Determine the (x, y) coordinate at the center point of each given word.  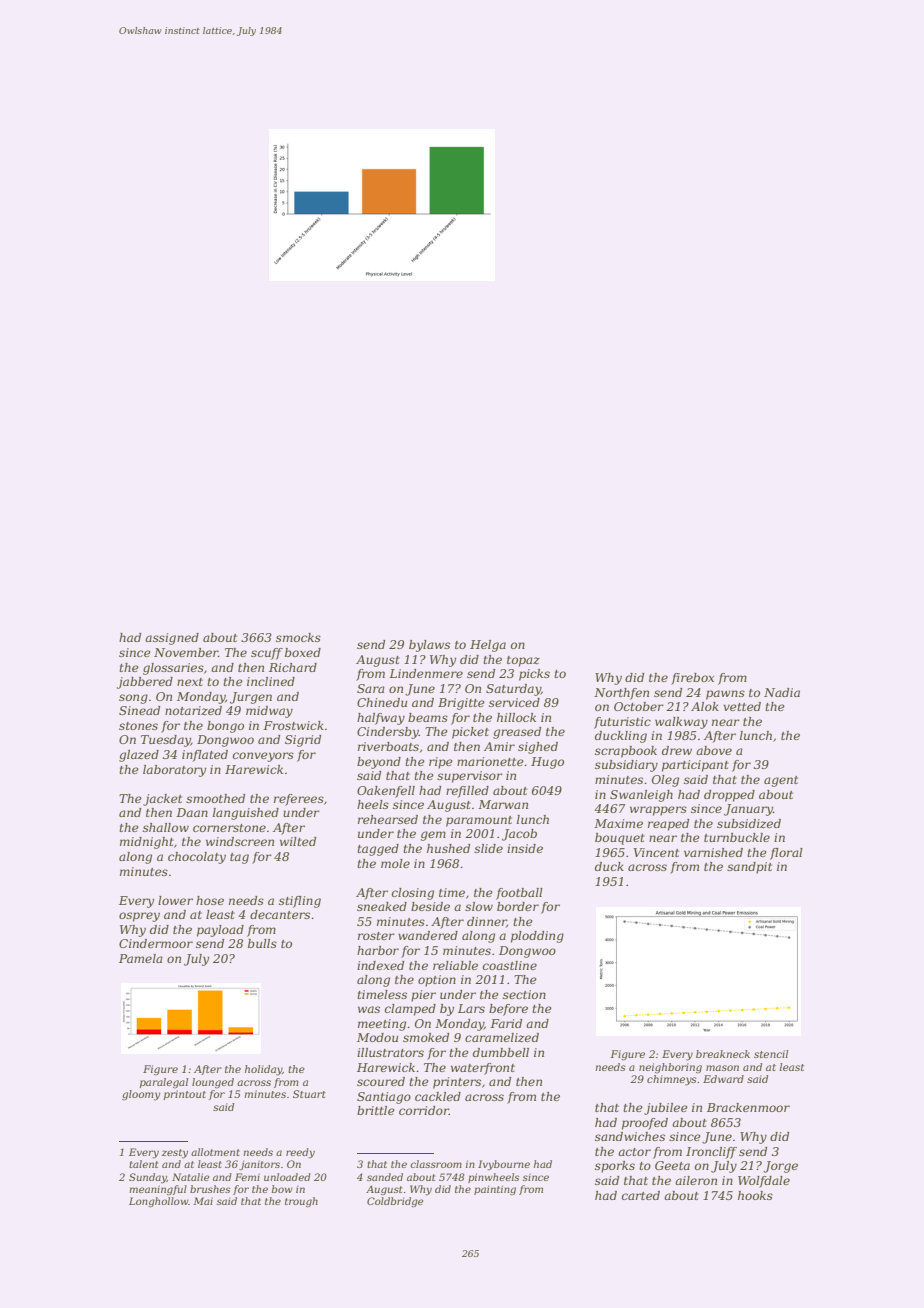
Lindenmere (426, 673)
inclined (271, 681)
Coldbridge (395, 1202)
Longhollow (158, 1202)
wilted (298, 841)
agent (781, 781)
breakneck (723, 1054)
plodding (537, 937)
